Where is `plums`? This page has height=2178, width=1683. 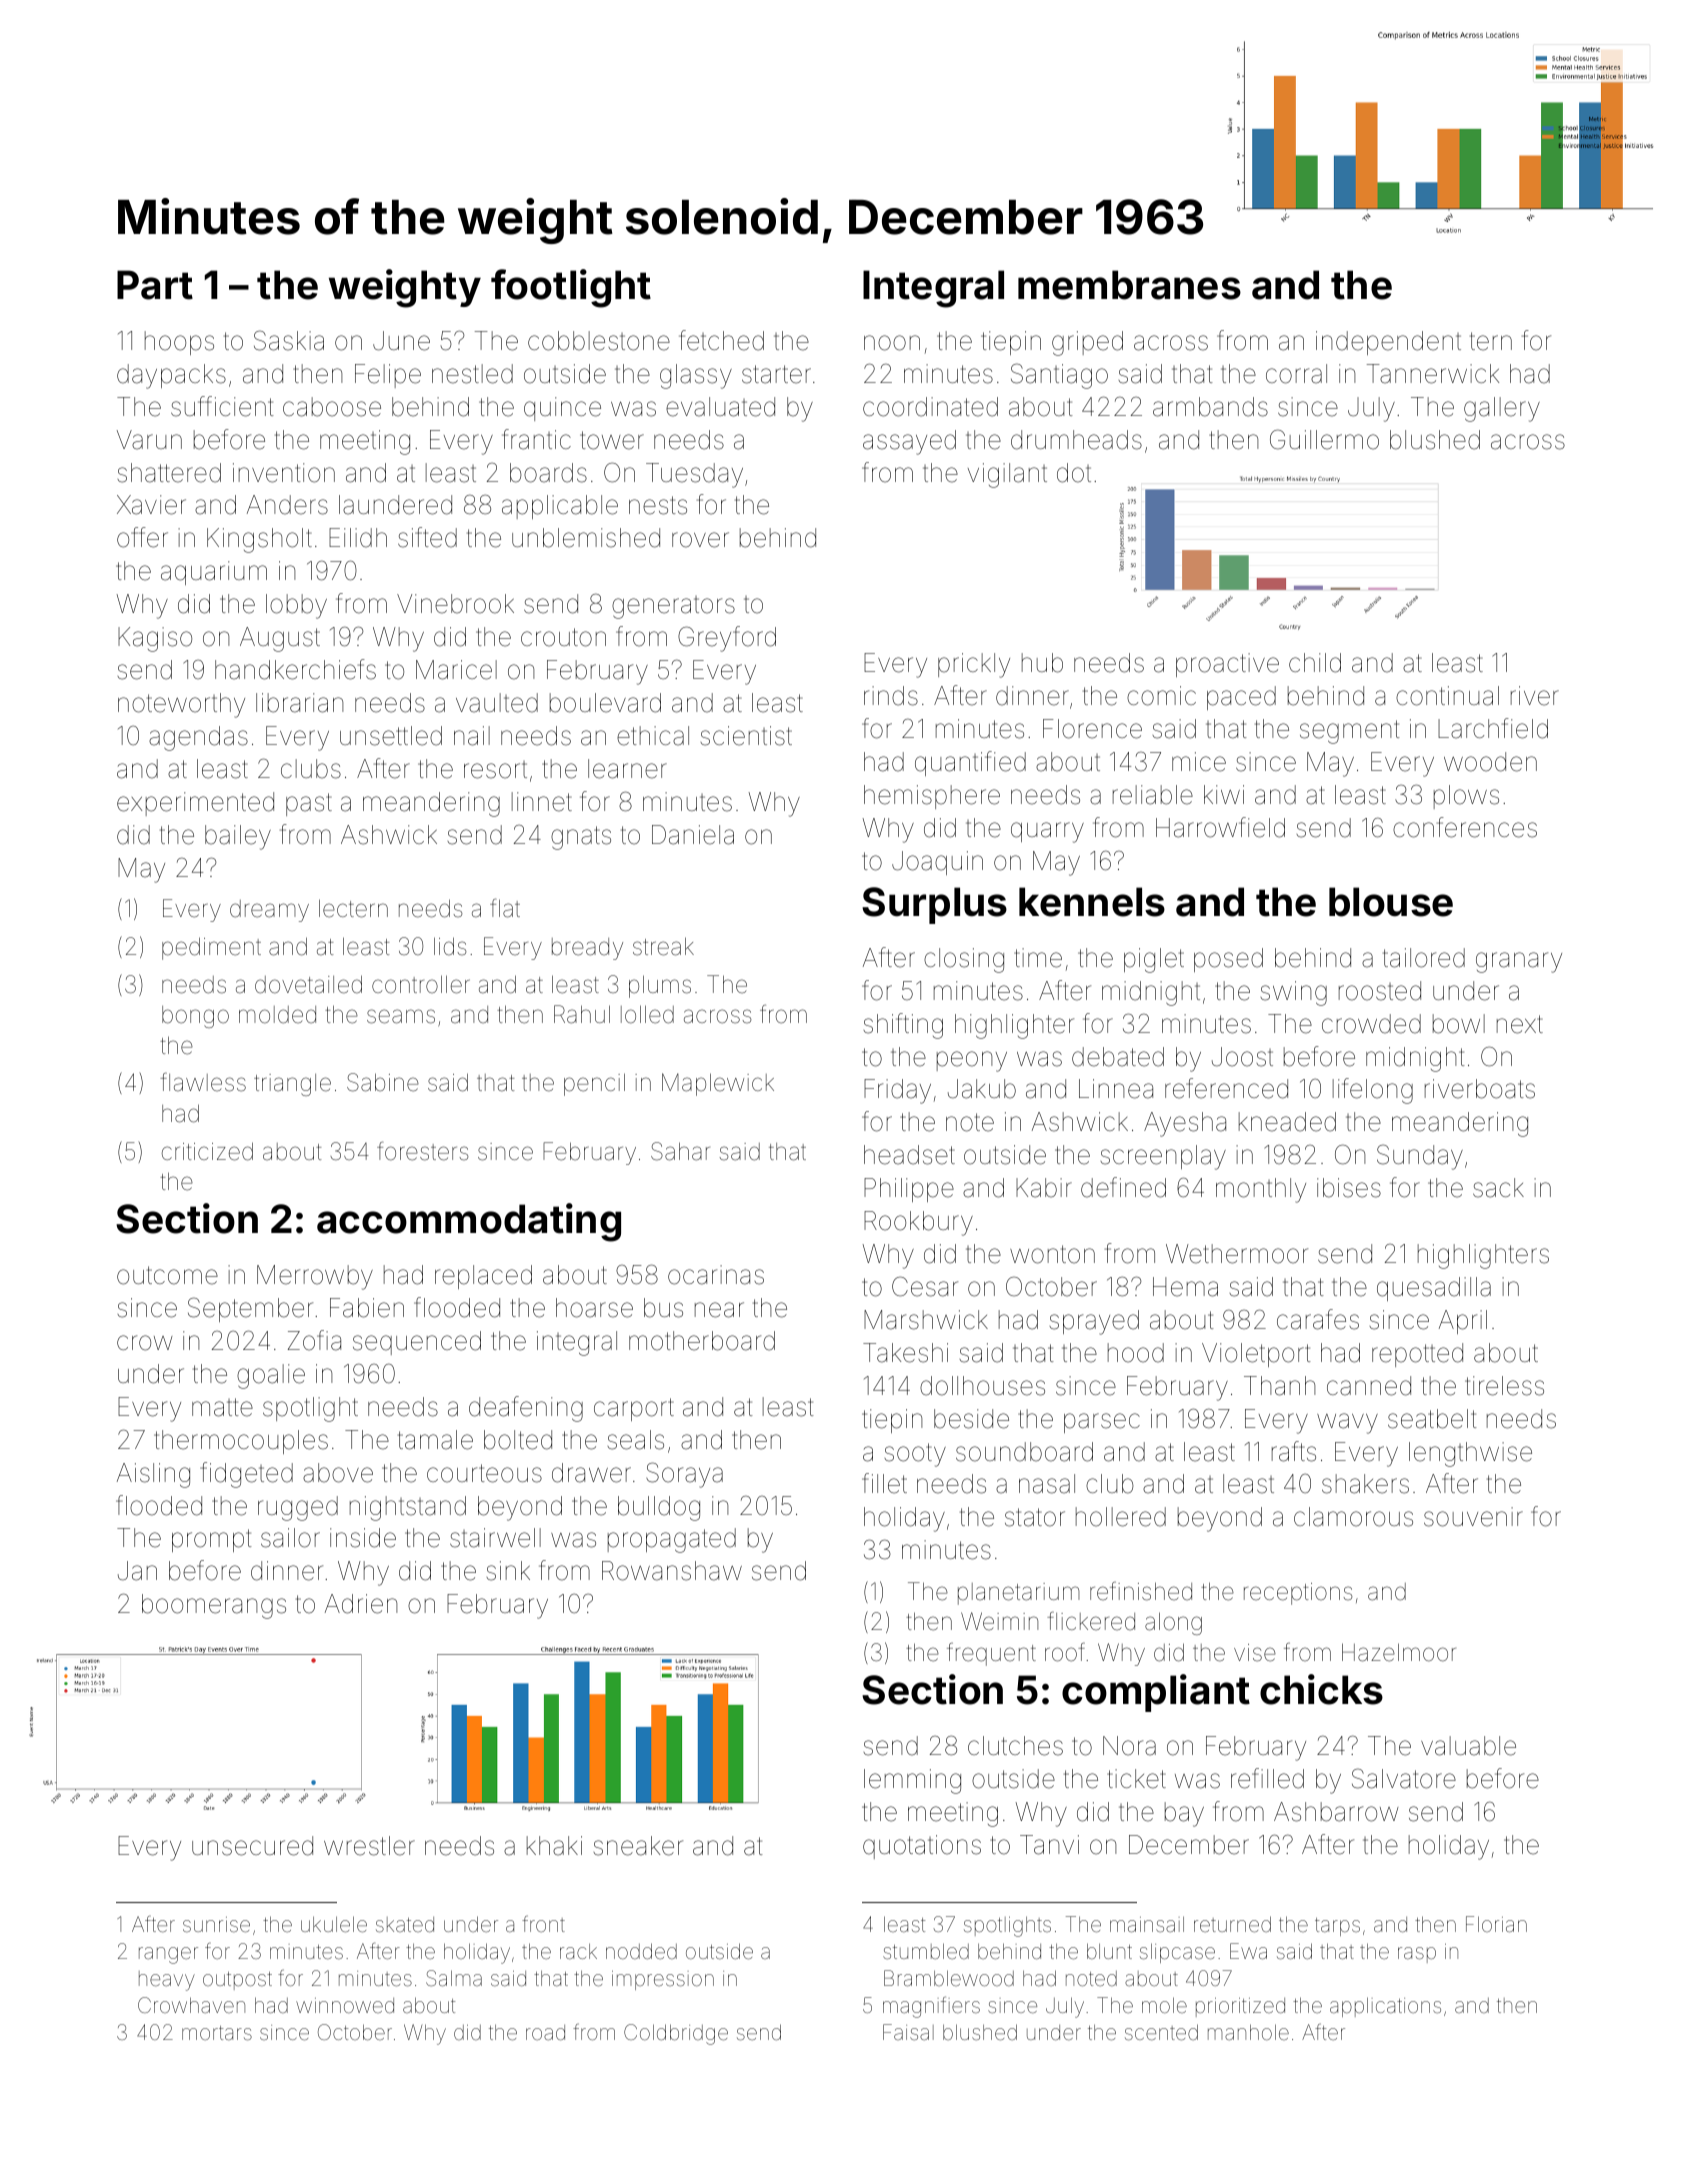
plums is located at coordinates (660, 986).
